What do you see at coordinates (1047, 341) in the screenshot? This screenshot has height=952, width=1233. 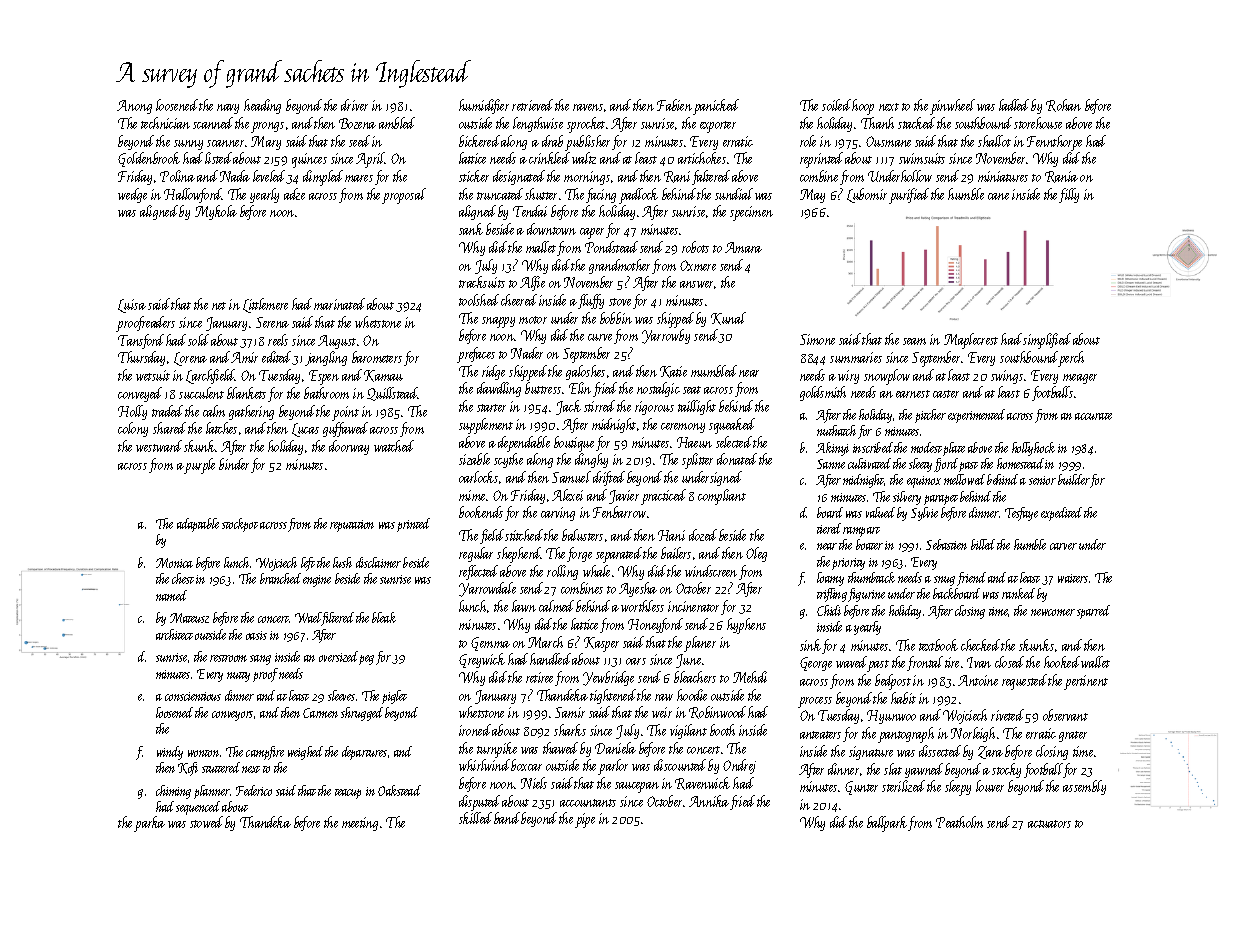 I see `simplified` at bounding box center [1047, 341].
